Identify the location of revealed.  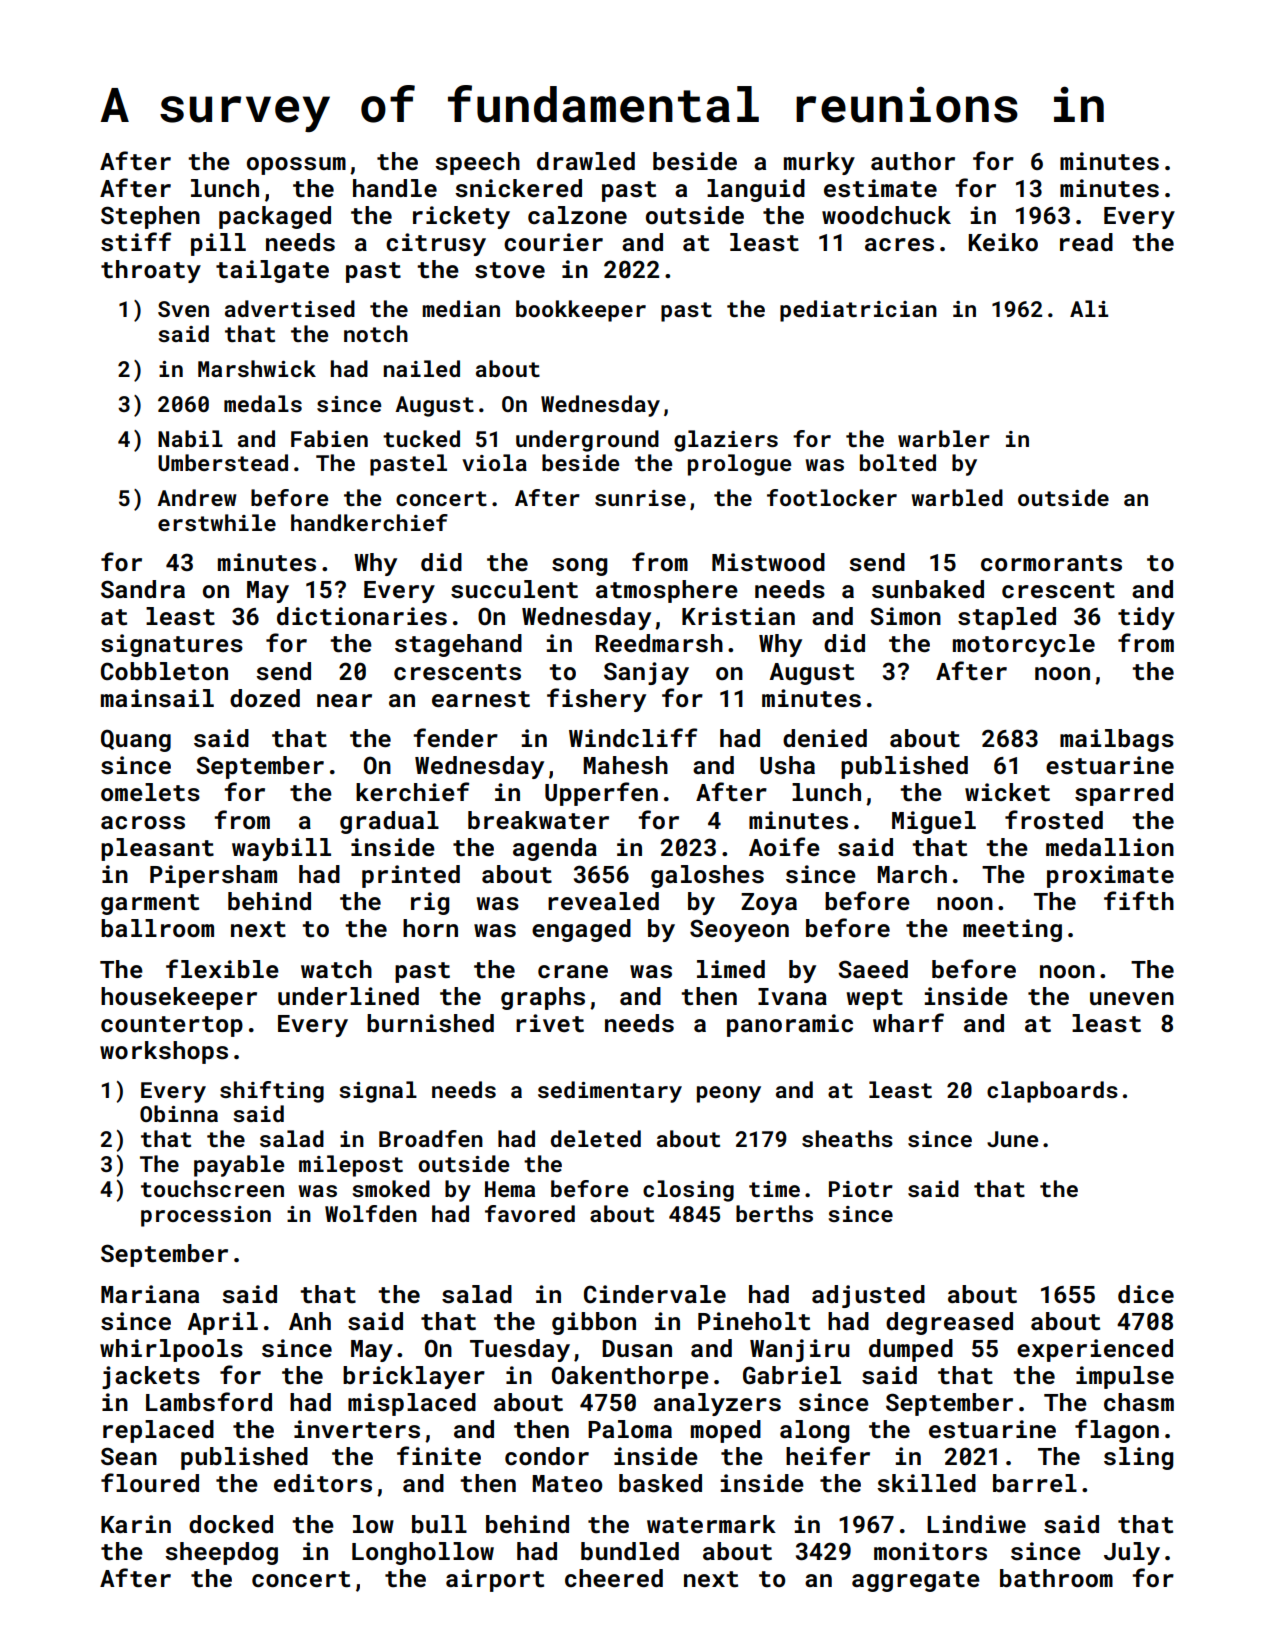
(603, 901).
